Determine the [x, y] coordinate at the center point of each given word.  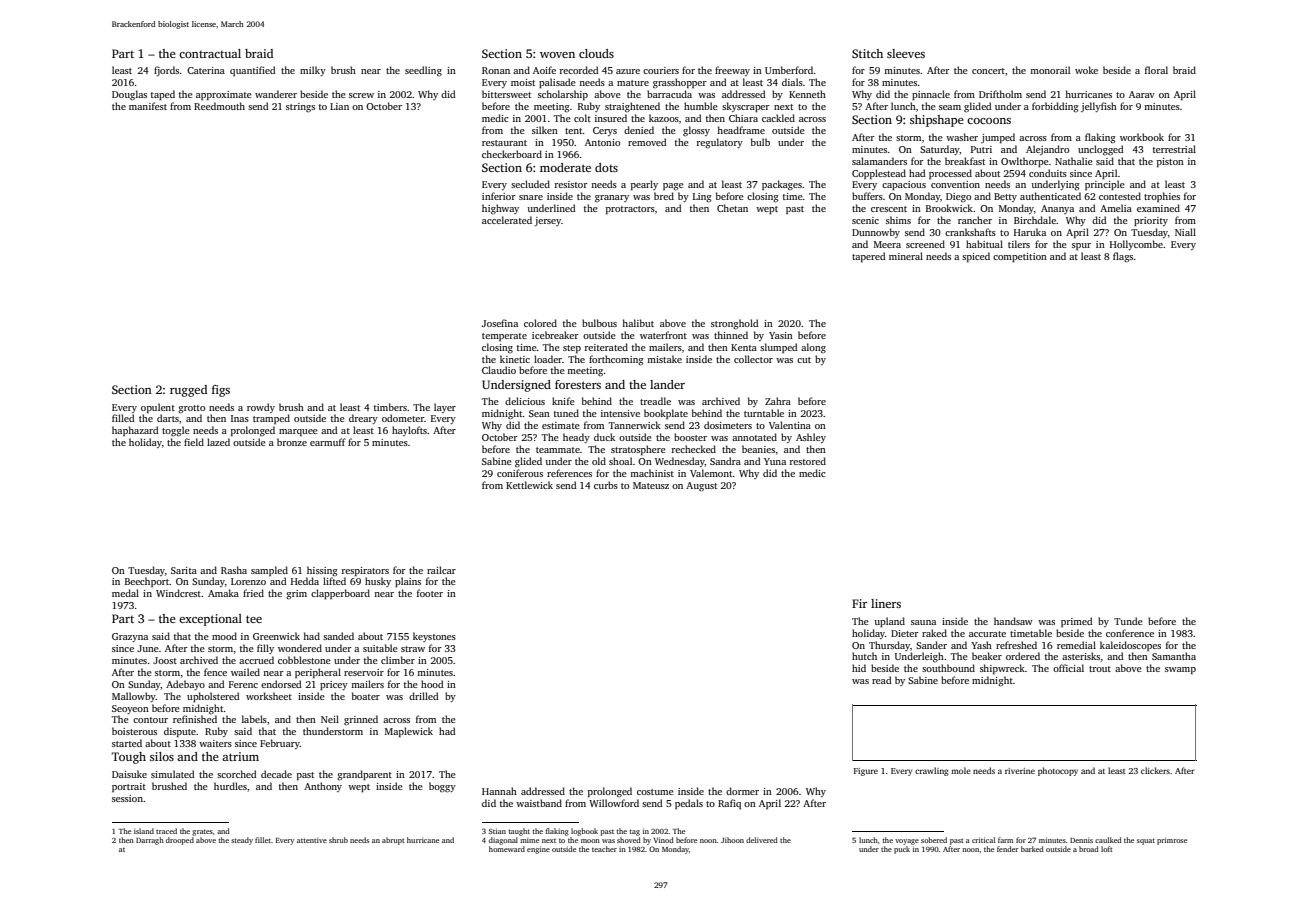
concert [988, 71]
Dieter [905, 633]
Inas [240, 418]
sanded [338, 636]
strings [300, 108]
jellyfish [1099, 107]
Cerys [605, 131]
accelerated [507, 220]
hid [859, 668]
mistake [664, 359]
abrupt [393, 841]
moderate [565, 167]
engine [538, 850]
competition [1020, 257]
